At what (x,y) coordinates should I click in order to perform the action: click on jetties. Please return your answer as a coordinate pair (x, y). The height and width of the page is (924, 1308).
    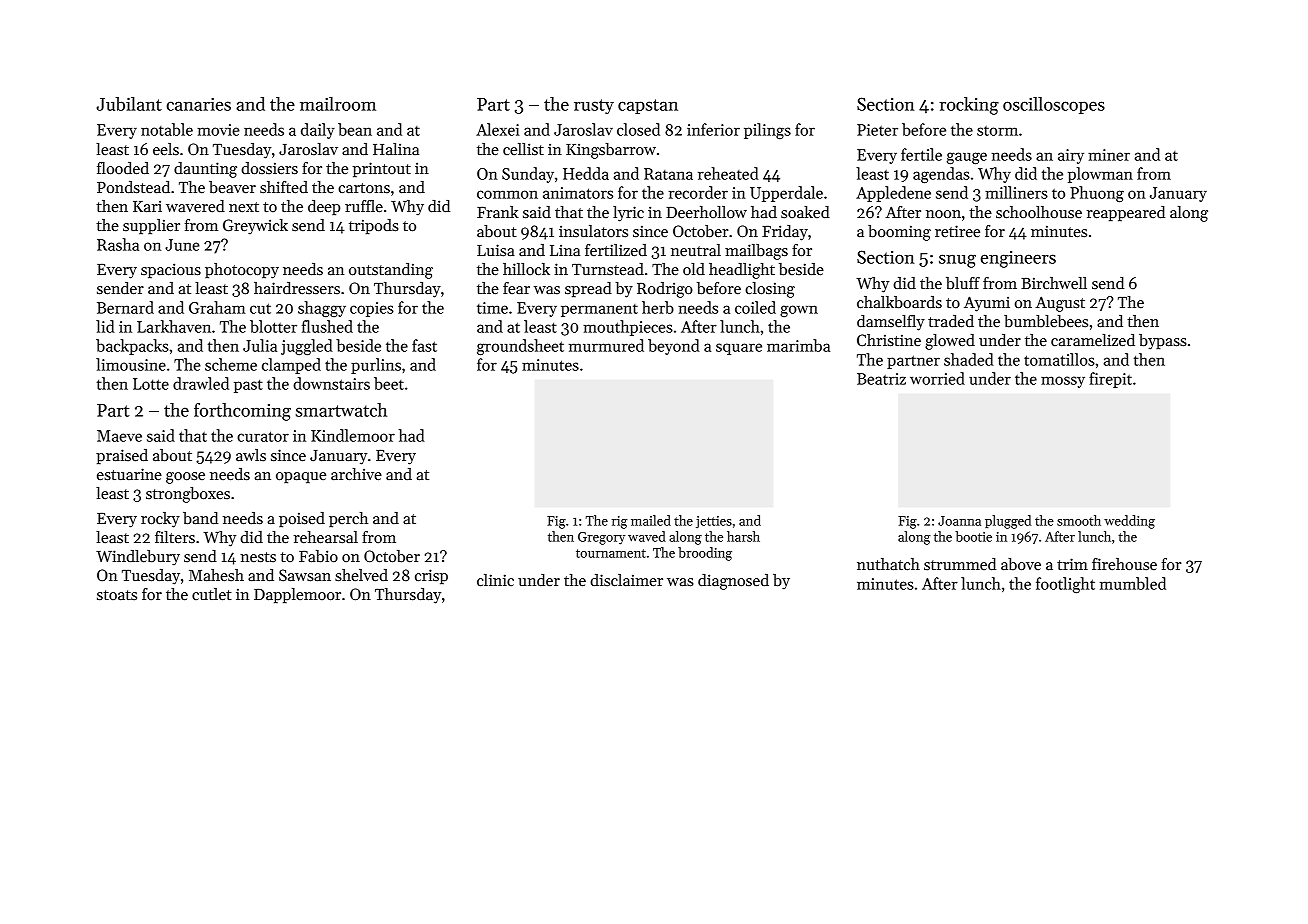
    Looking at the image, I should click on (714, 522).
